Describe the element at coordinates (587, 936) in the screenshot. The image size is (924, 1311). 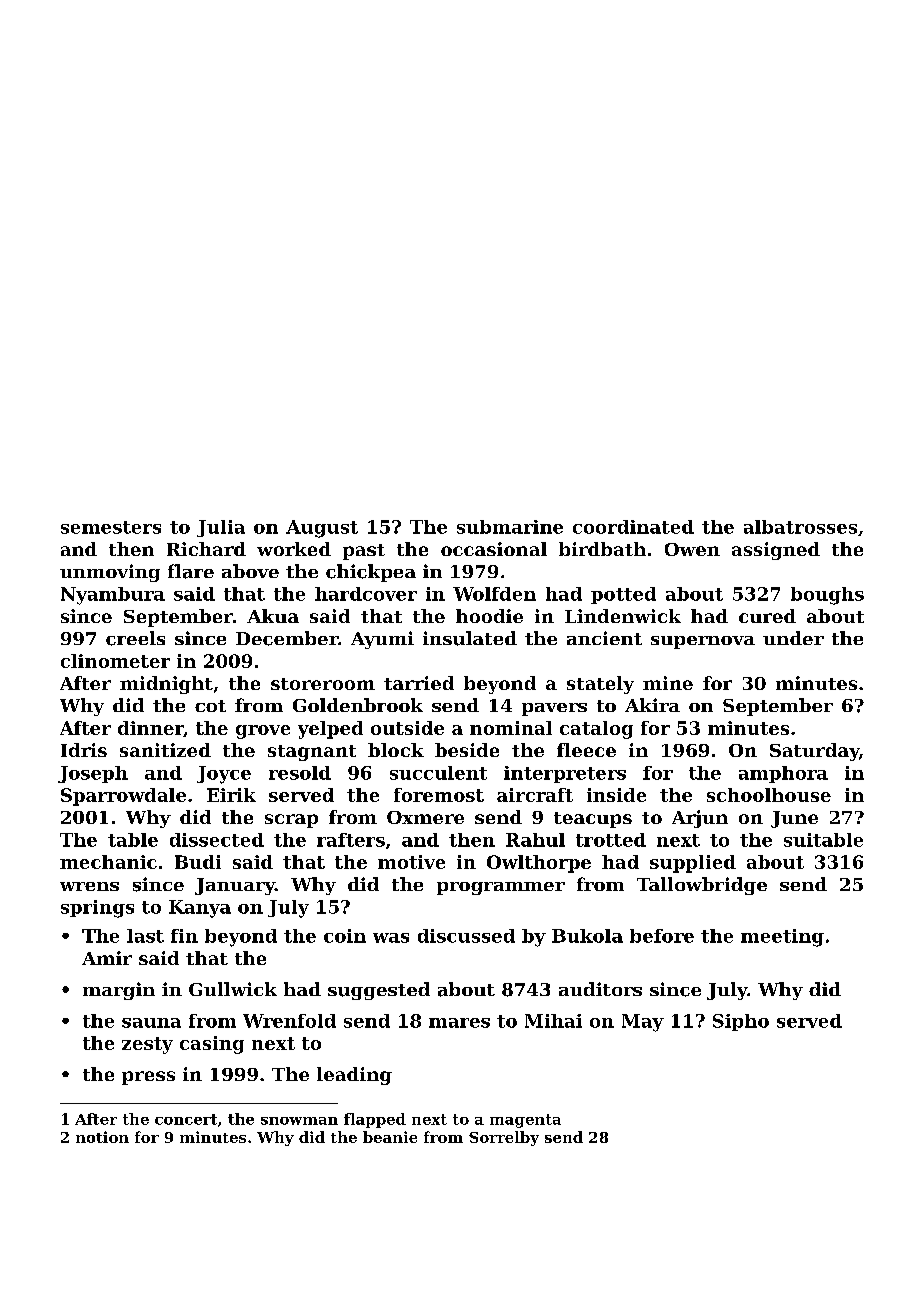
I see `Bukola` at that location.
